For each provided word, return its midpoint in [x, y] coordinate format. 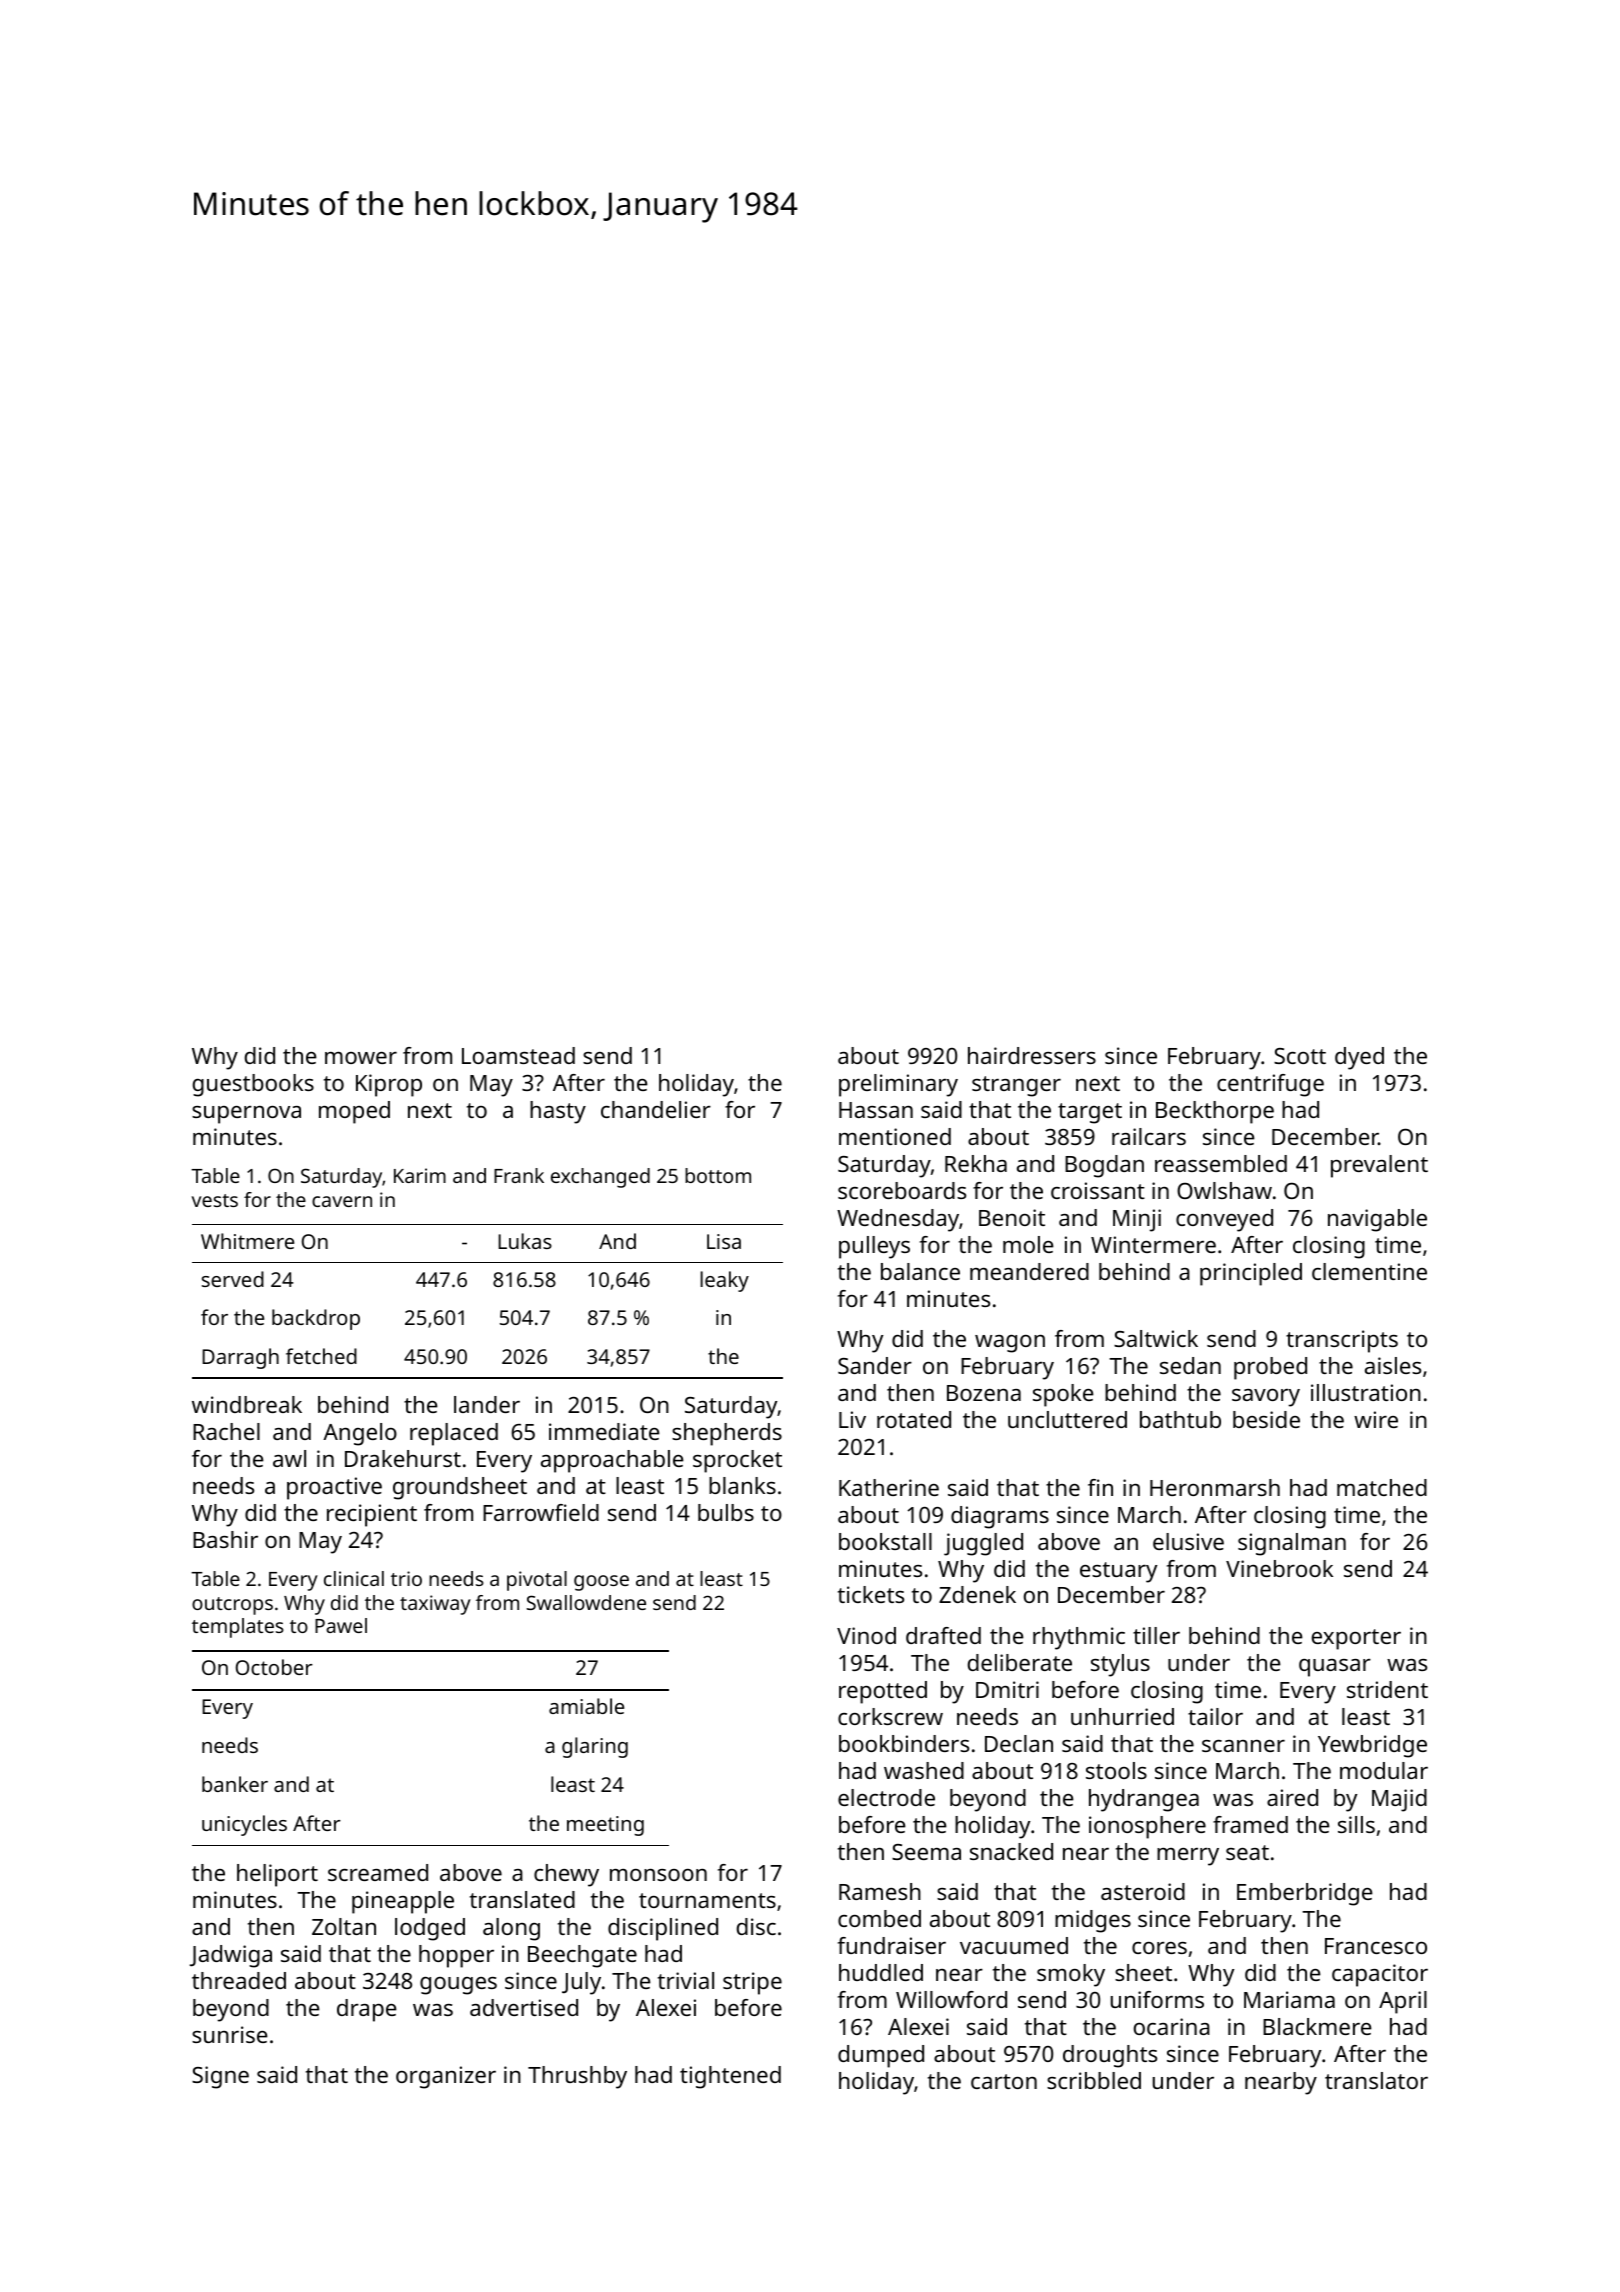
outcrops [232, 1606]
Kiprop [389, 1085]
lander [487, 1404]
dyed [1359, 1058]
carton [1004, 2081]
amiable [586, 1706]
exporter [1356, 1639]
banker [235, 1784]
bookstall [885, 1541]
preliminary [898, 1085]
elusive [1188, 1541]
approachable [612, 1461]
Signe [220, 2077]
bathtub [1180, 1419]
